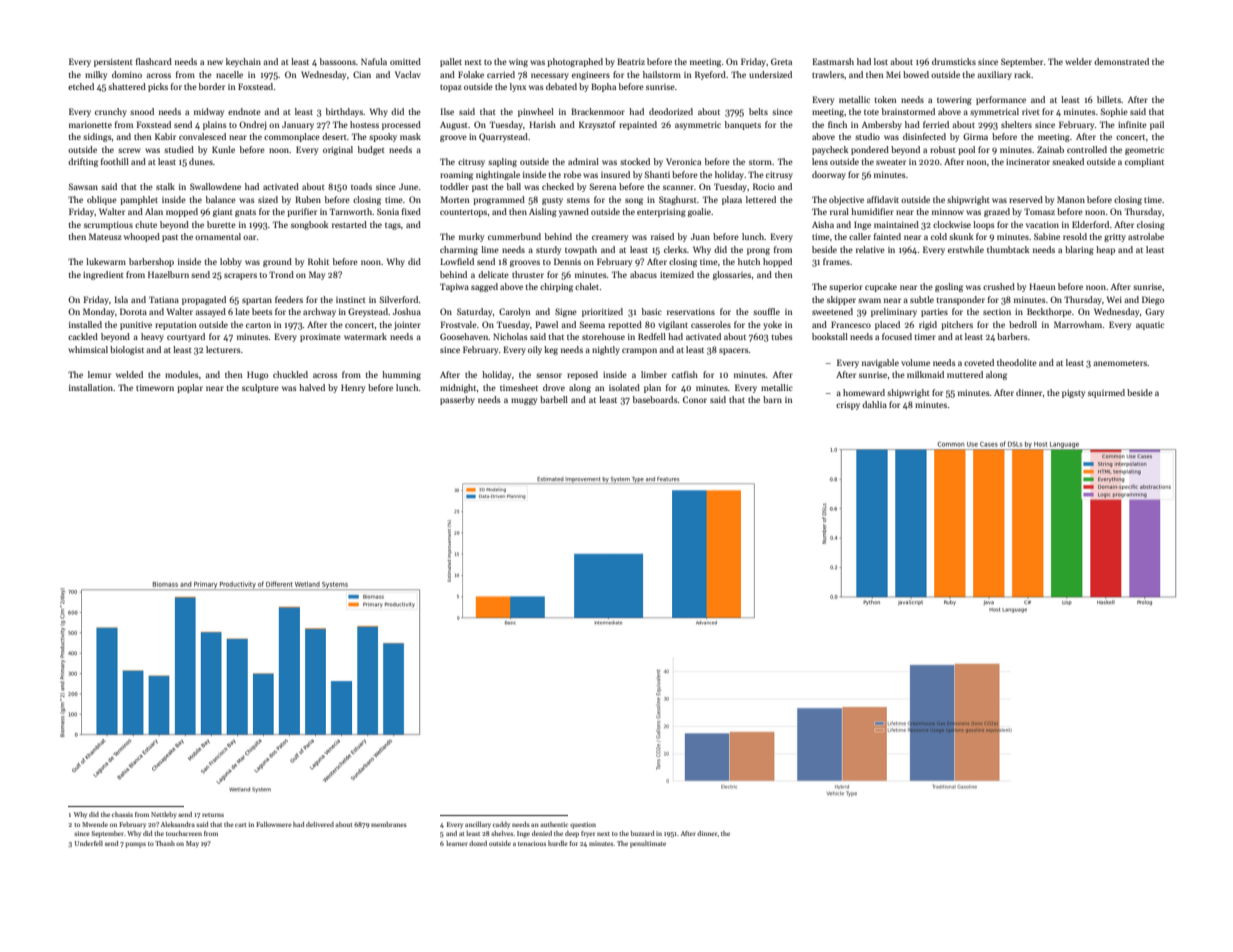 Image resolution: width=1233 pixels, height=952 pixels. What do you see at coordinates (223, 149) in the image?
I see `Kunle` at bounding box center [223, 149].
